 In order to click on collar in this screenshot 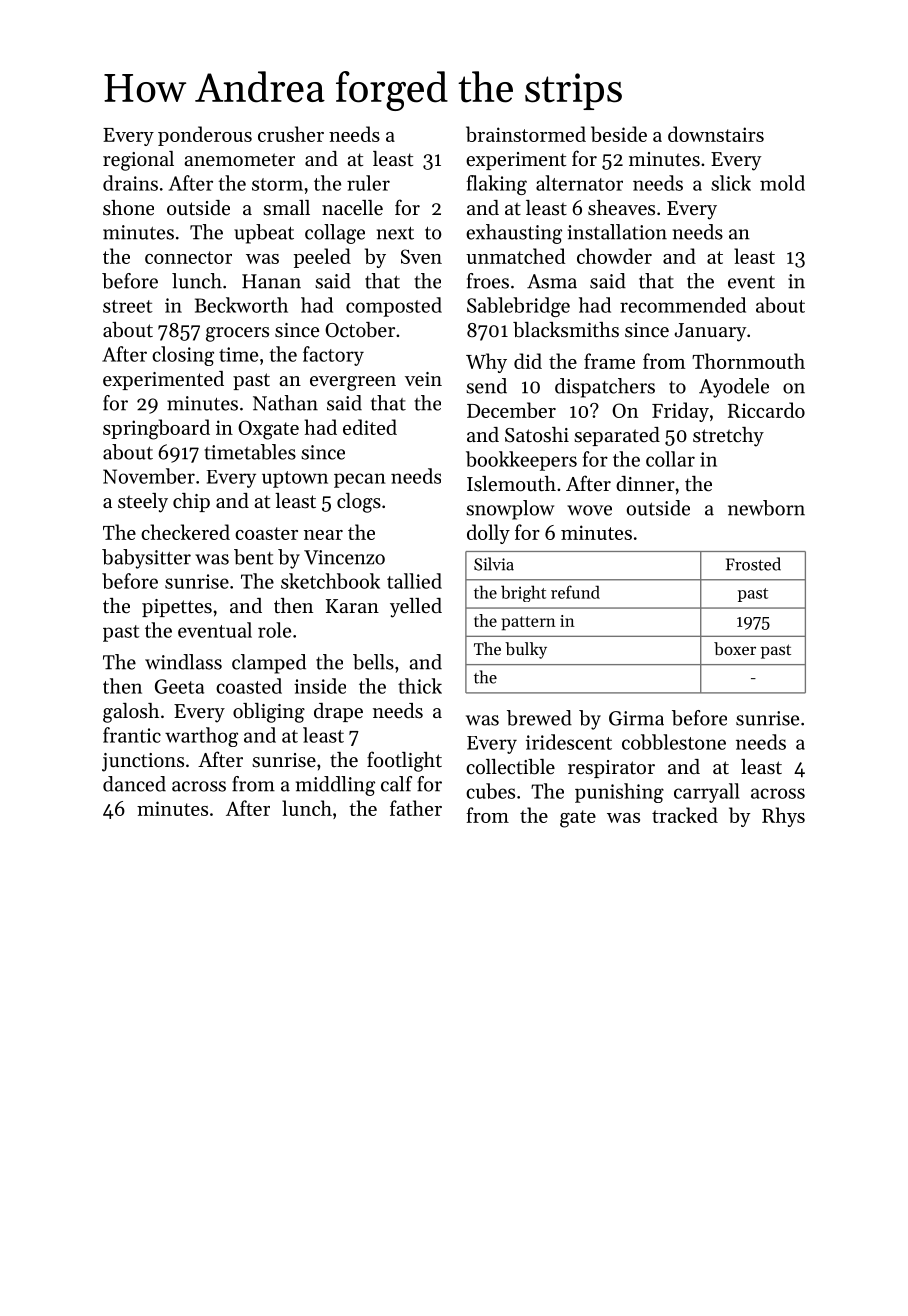, I will do `click(670, 459)`.
